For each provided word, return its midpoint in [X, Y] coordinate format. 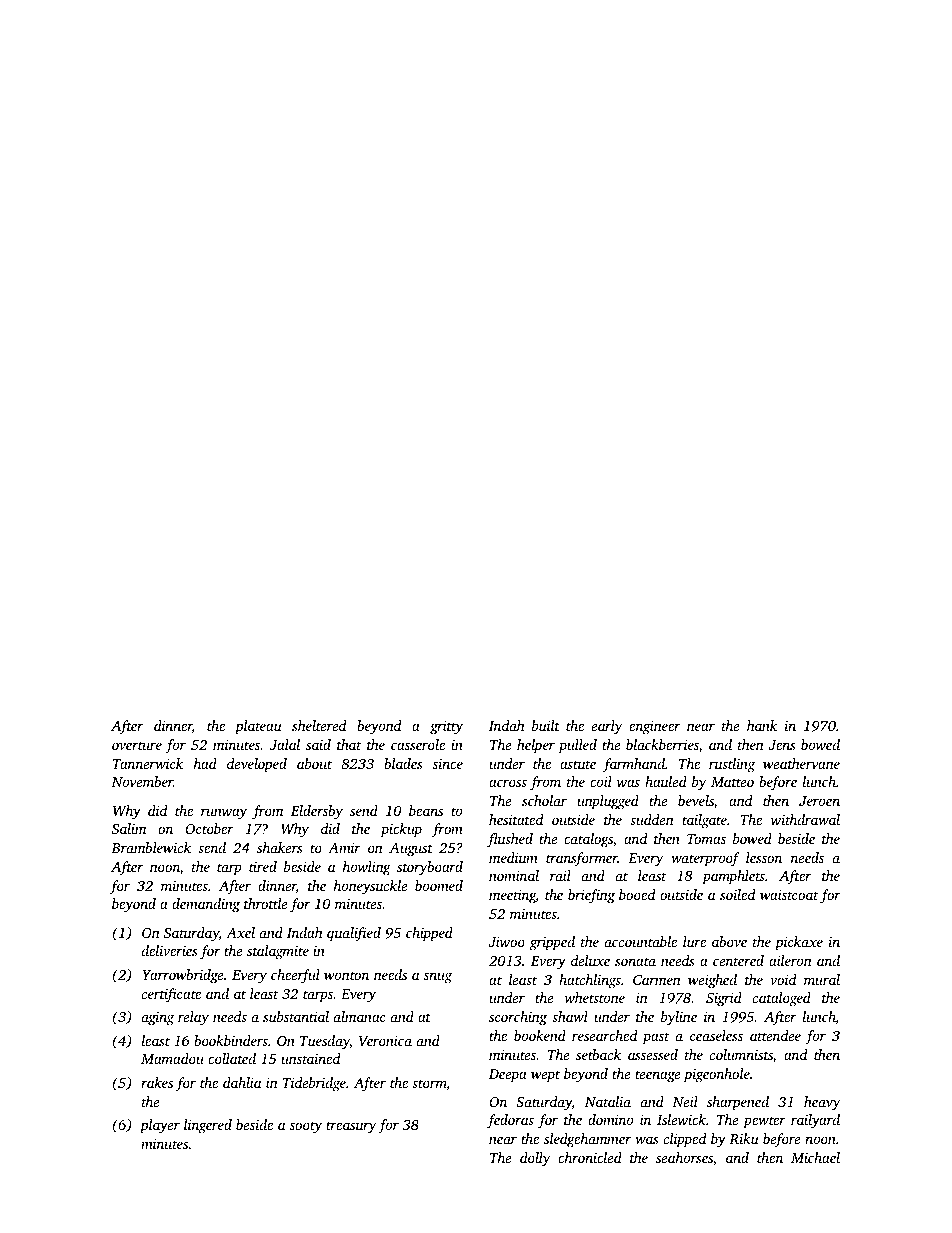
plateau [258, 727]
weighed [712, 981]
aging [158, 1019]
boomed [439, 885]
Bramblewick [151, 847]
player [160, 1126]
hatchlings [590, 981]
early [607, 727]
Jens [782, 745]
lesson [764, 857]
